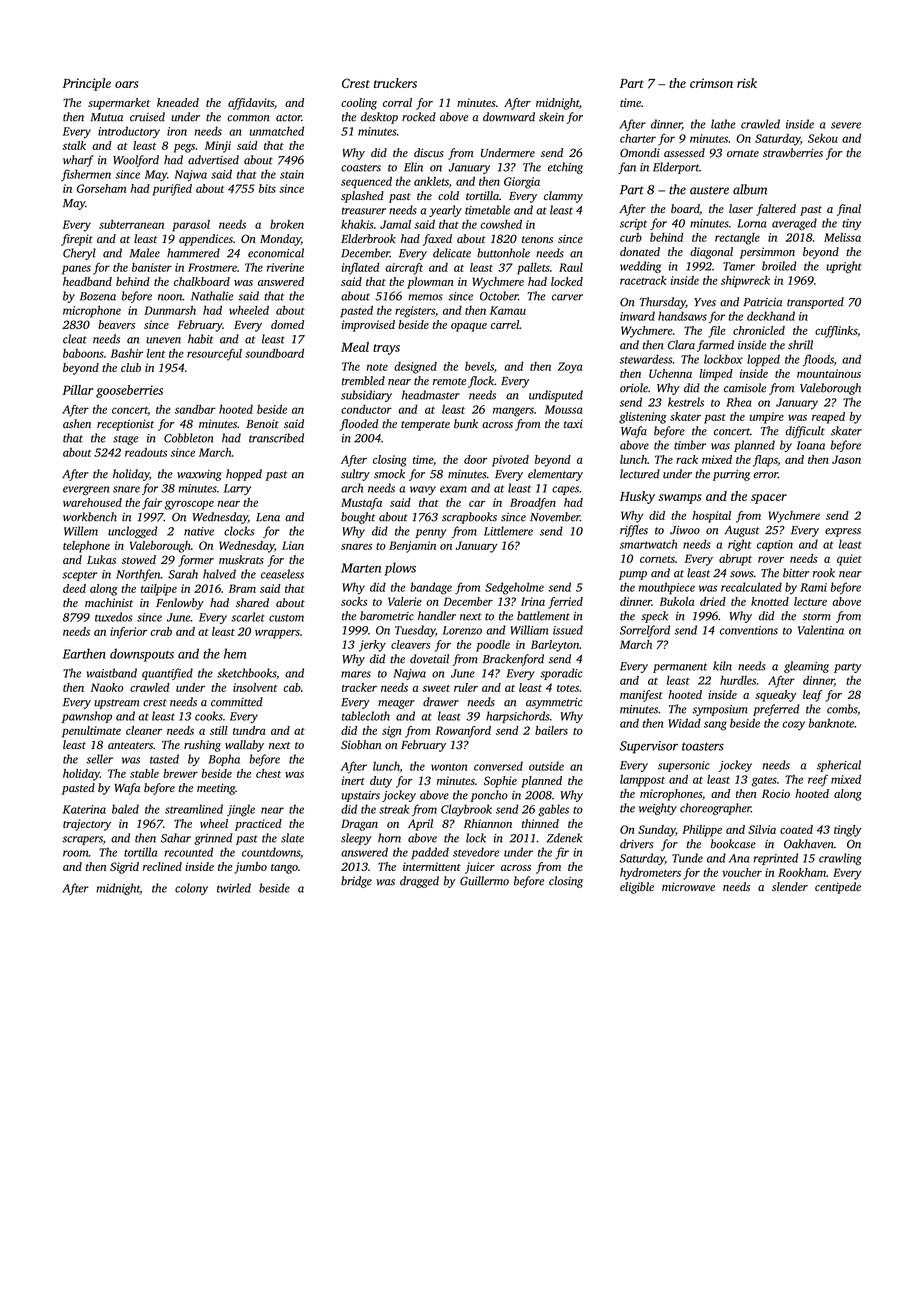 Image resolution: width=924 pixels, height=1308 pixels. What do you see at coordinates (224, 760) in the image?
I see `Bopha` at bounding box center [224, 760].
